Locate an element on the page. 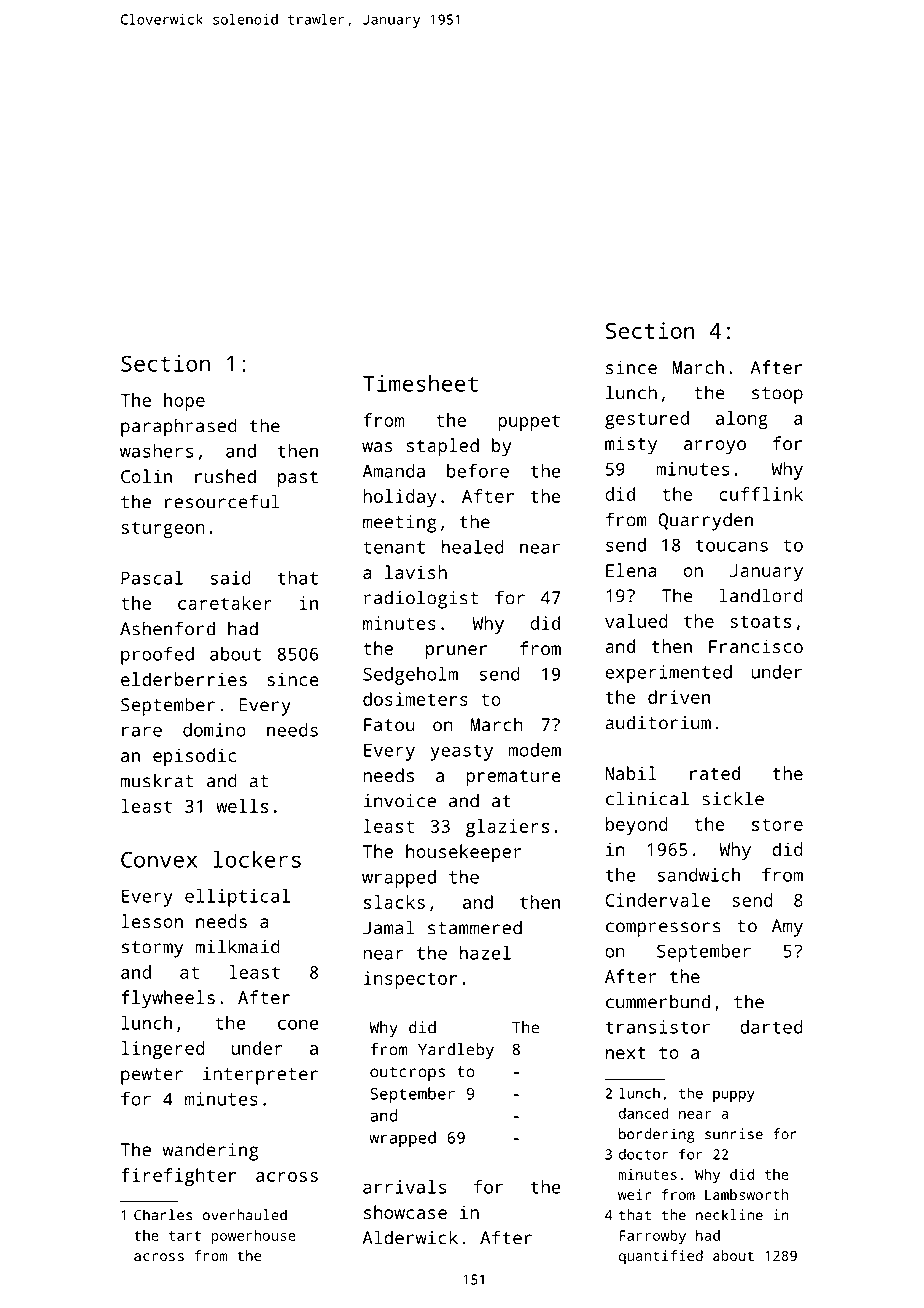  sunrise is located at coordinates (734, 1134).
